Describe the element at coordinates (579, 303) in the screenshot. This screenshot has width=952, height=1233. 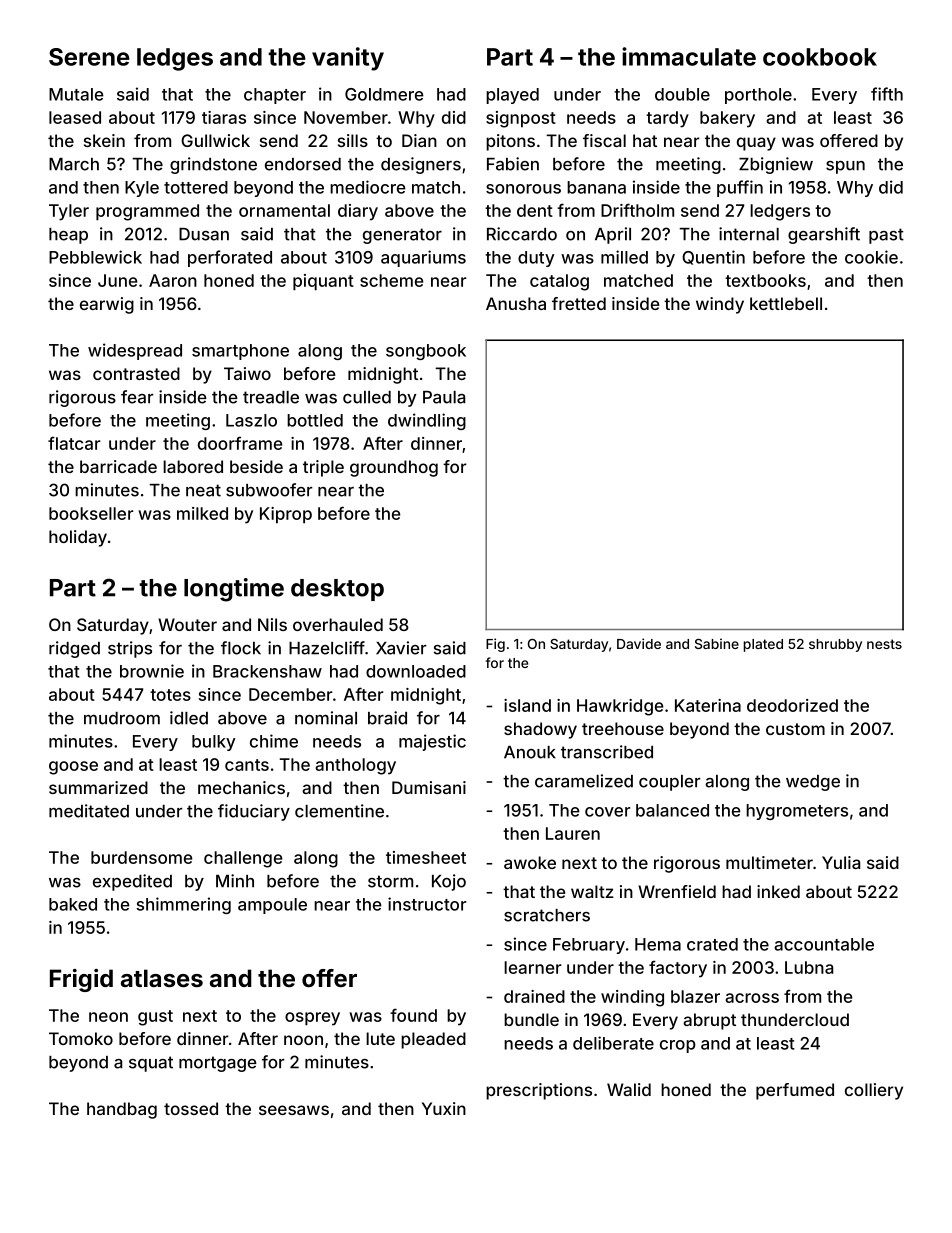
I see `fretted` at that location.
